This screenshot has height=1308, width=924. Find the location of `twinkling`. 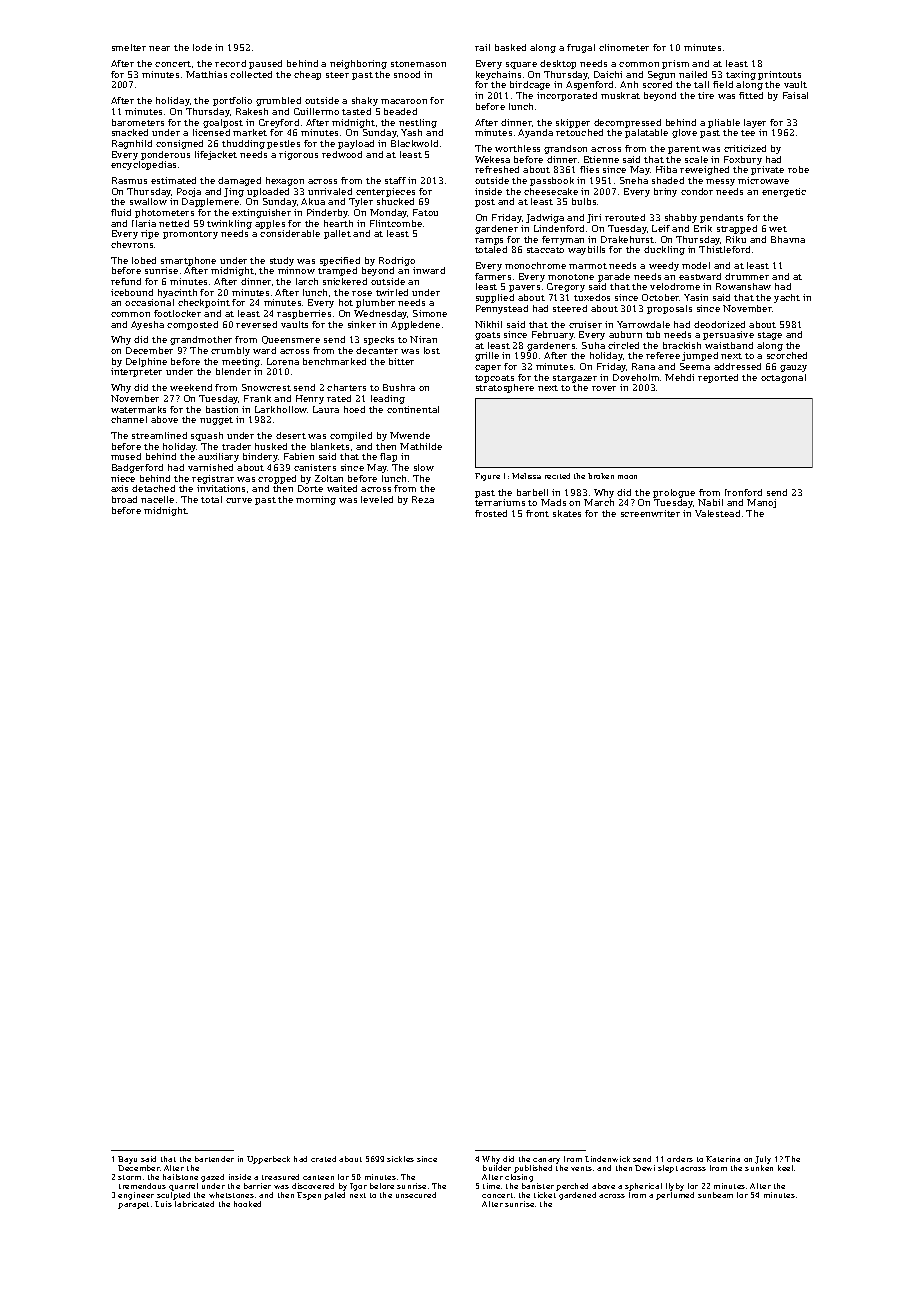

twinkling is located at coordinates (229, 224).
